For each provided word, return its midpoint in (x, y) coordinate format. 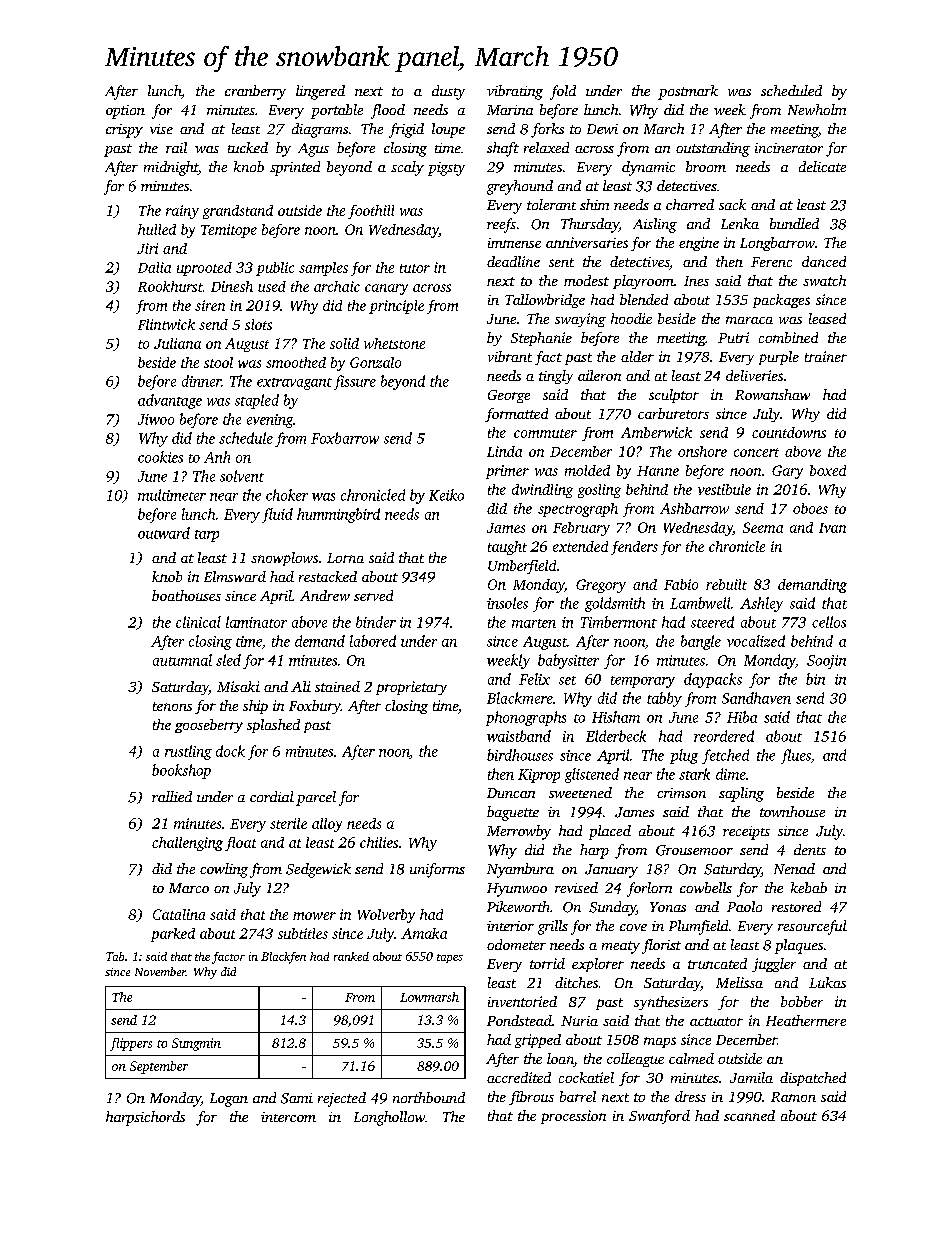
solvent (242, 476)
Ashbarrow (694, 508)
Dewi (602, 129)
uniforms (437, 870)
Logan (229, 1100)
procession (573, 1117)
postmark (688, 92)
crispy (124, 131)
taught (507, 548)
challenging (187, 844)
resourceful (812, 927)
